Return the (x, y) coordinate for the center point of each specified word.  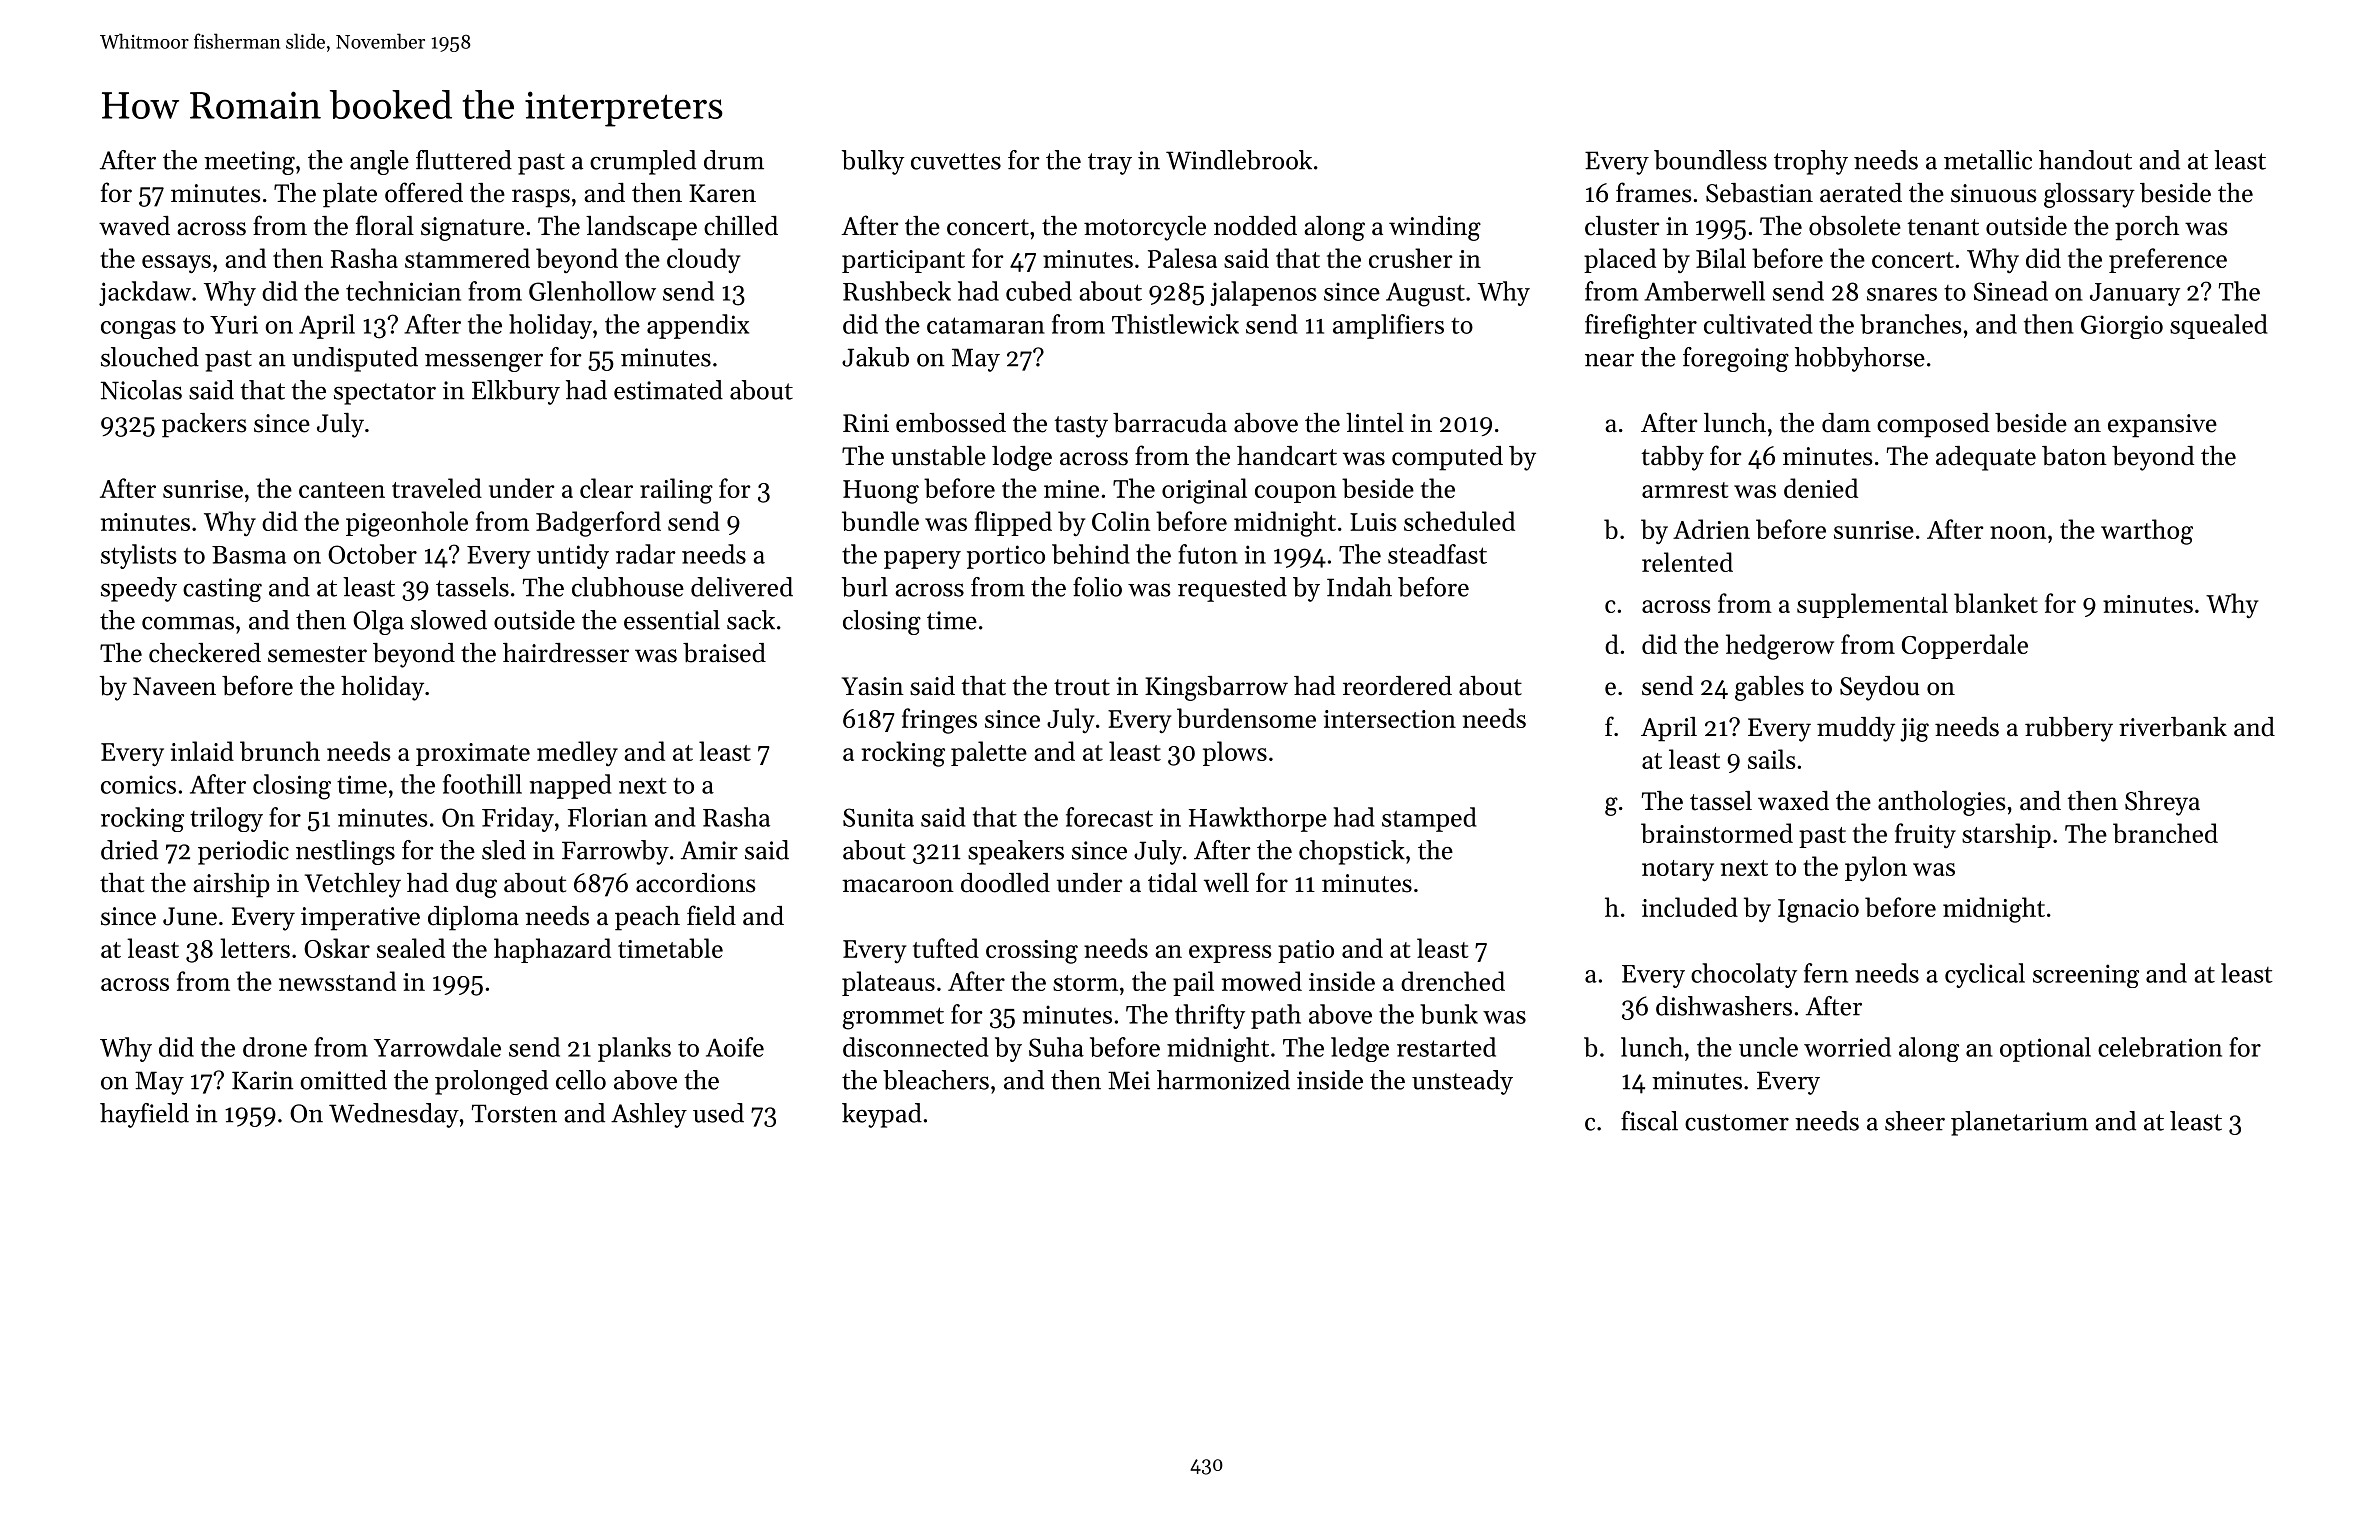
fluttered (464, 160)
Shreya (2162, 803)
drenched (1453, 981)
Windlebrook (1239, 160)
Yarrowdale (437, 1047)
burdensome (1246, 718)
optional (2045, 1049)
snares (1902, 294)
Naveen (174, 686)
